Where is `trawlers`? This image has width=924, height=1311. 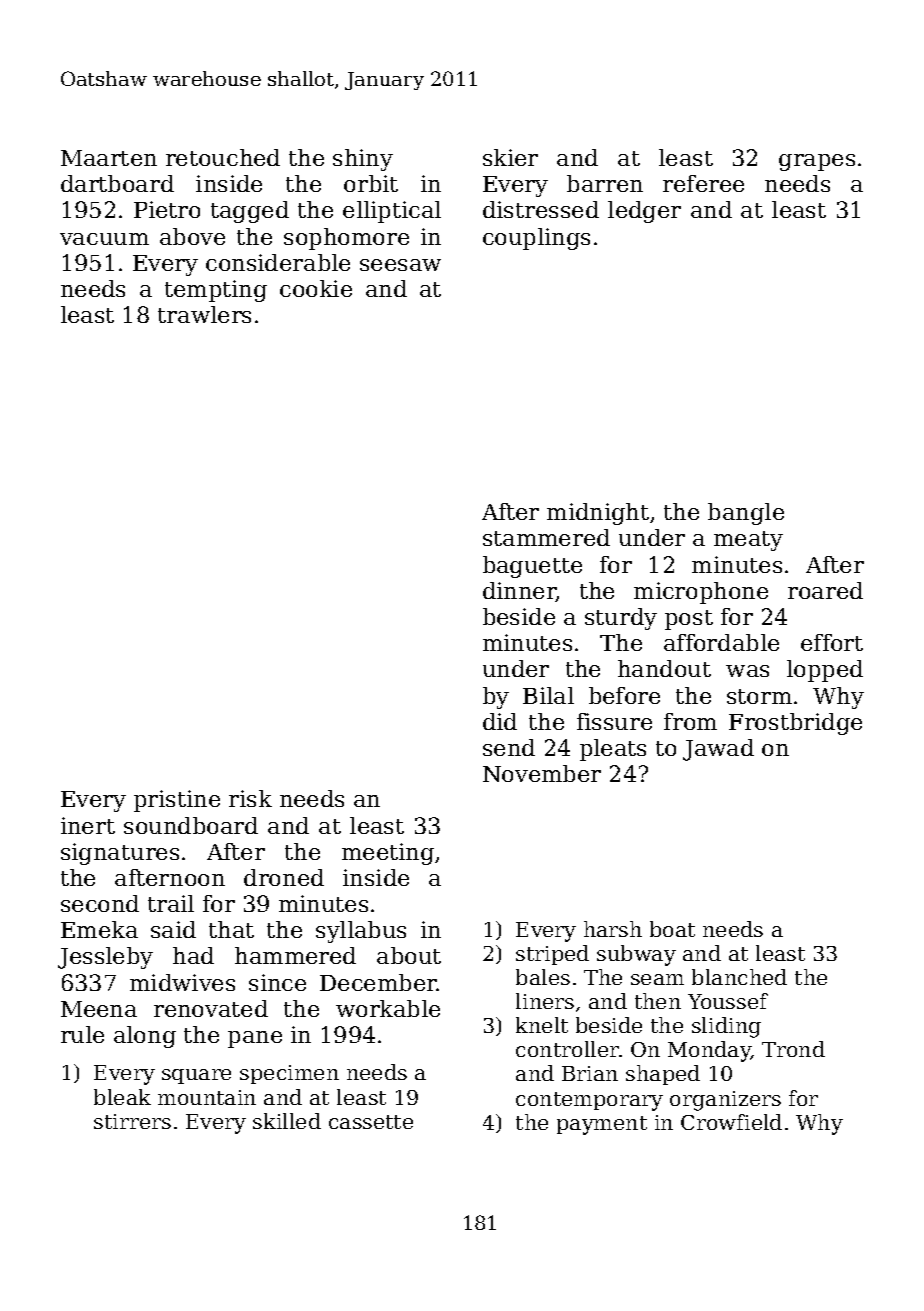 trawlers is located at coordinates (204, 314).
